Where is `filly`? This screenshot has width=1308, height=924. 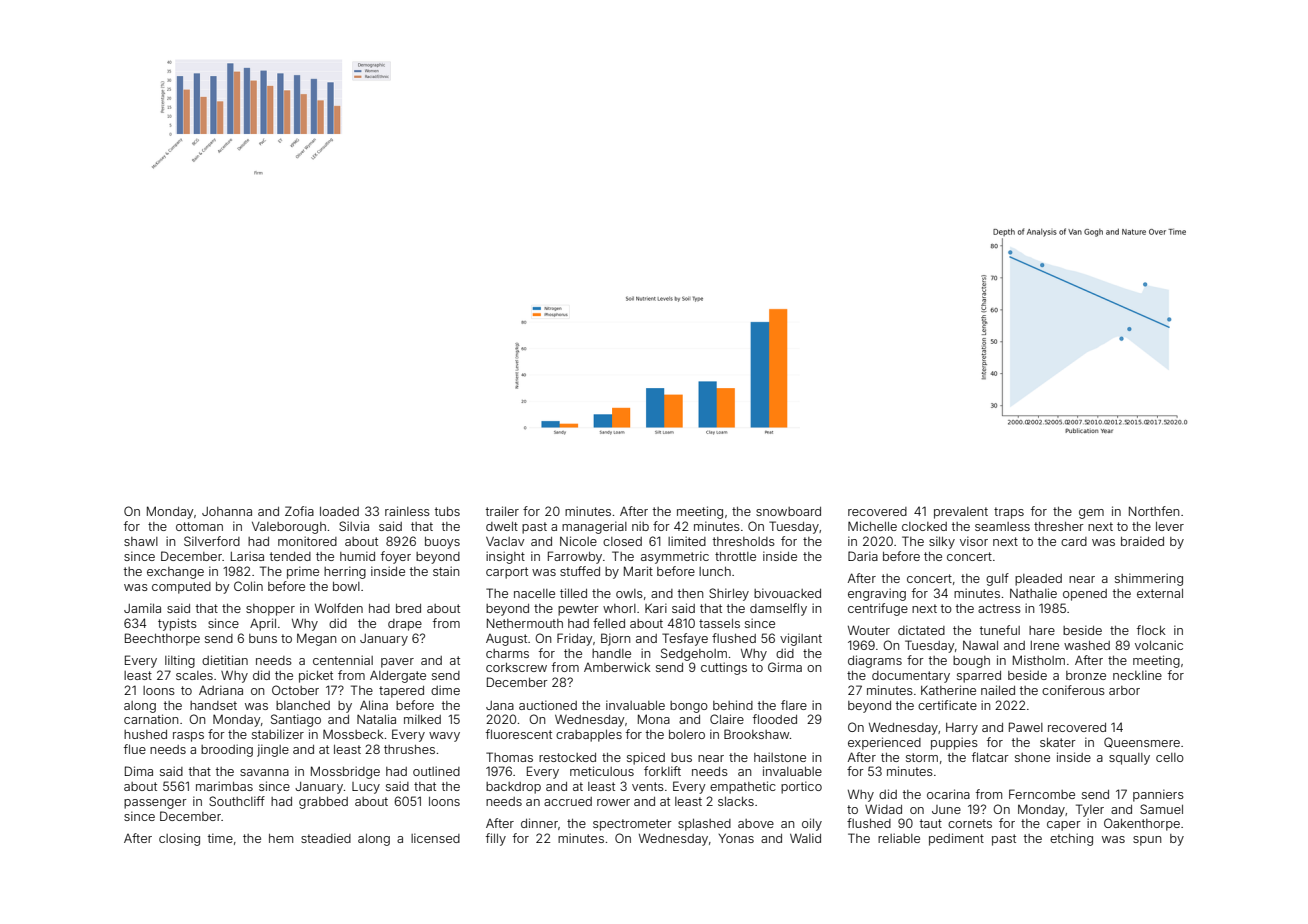
filly is located at coordinates (496, 839).
